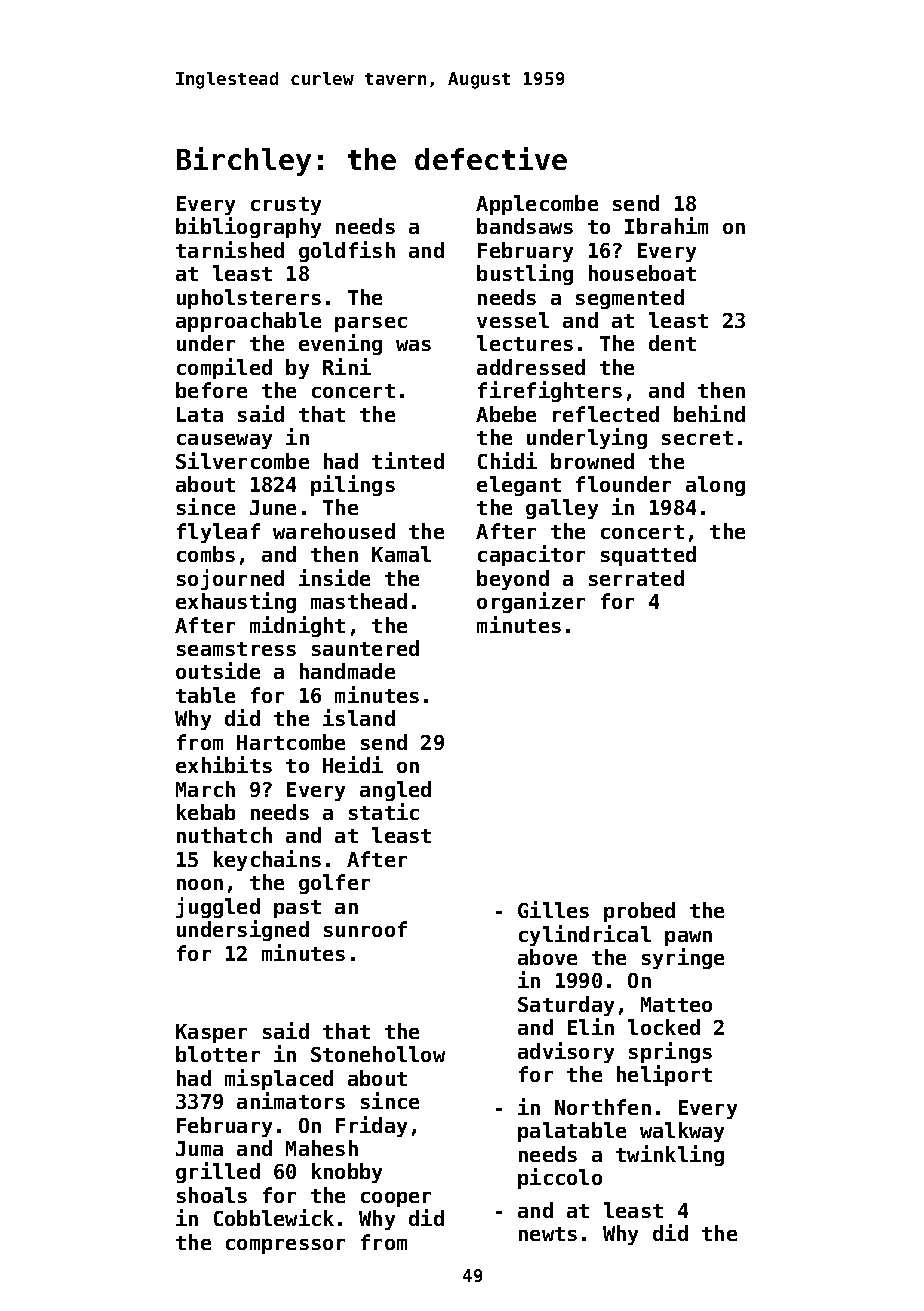 The image size is (924, 1311). I want to click on flyleaf, so click(218, 533).
